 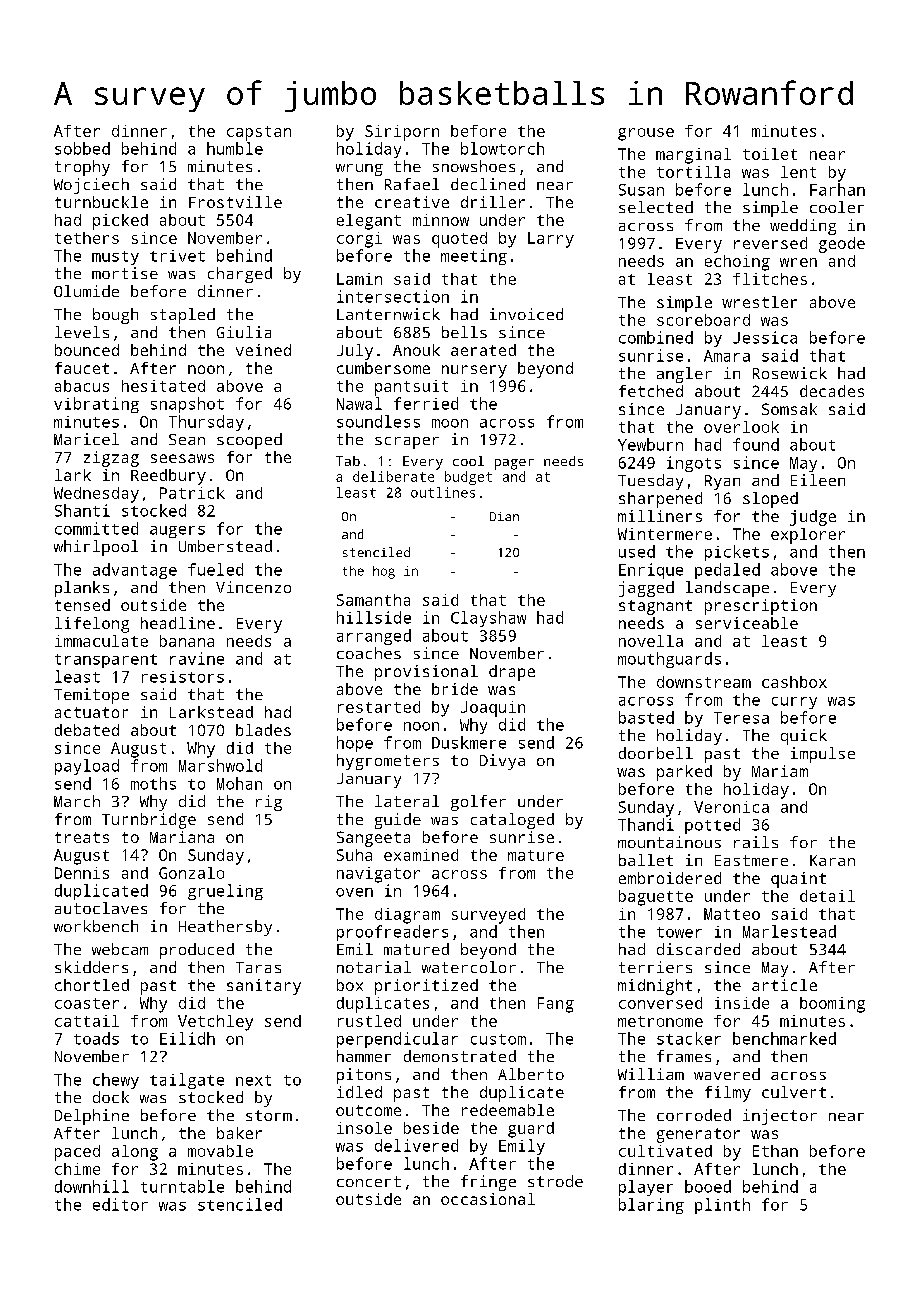 What do you see at coordinates (384, 572) in the document?
I see `hog` at bounding box center [384, 572].
